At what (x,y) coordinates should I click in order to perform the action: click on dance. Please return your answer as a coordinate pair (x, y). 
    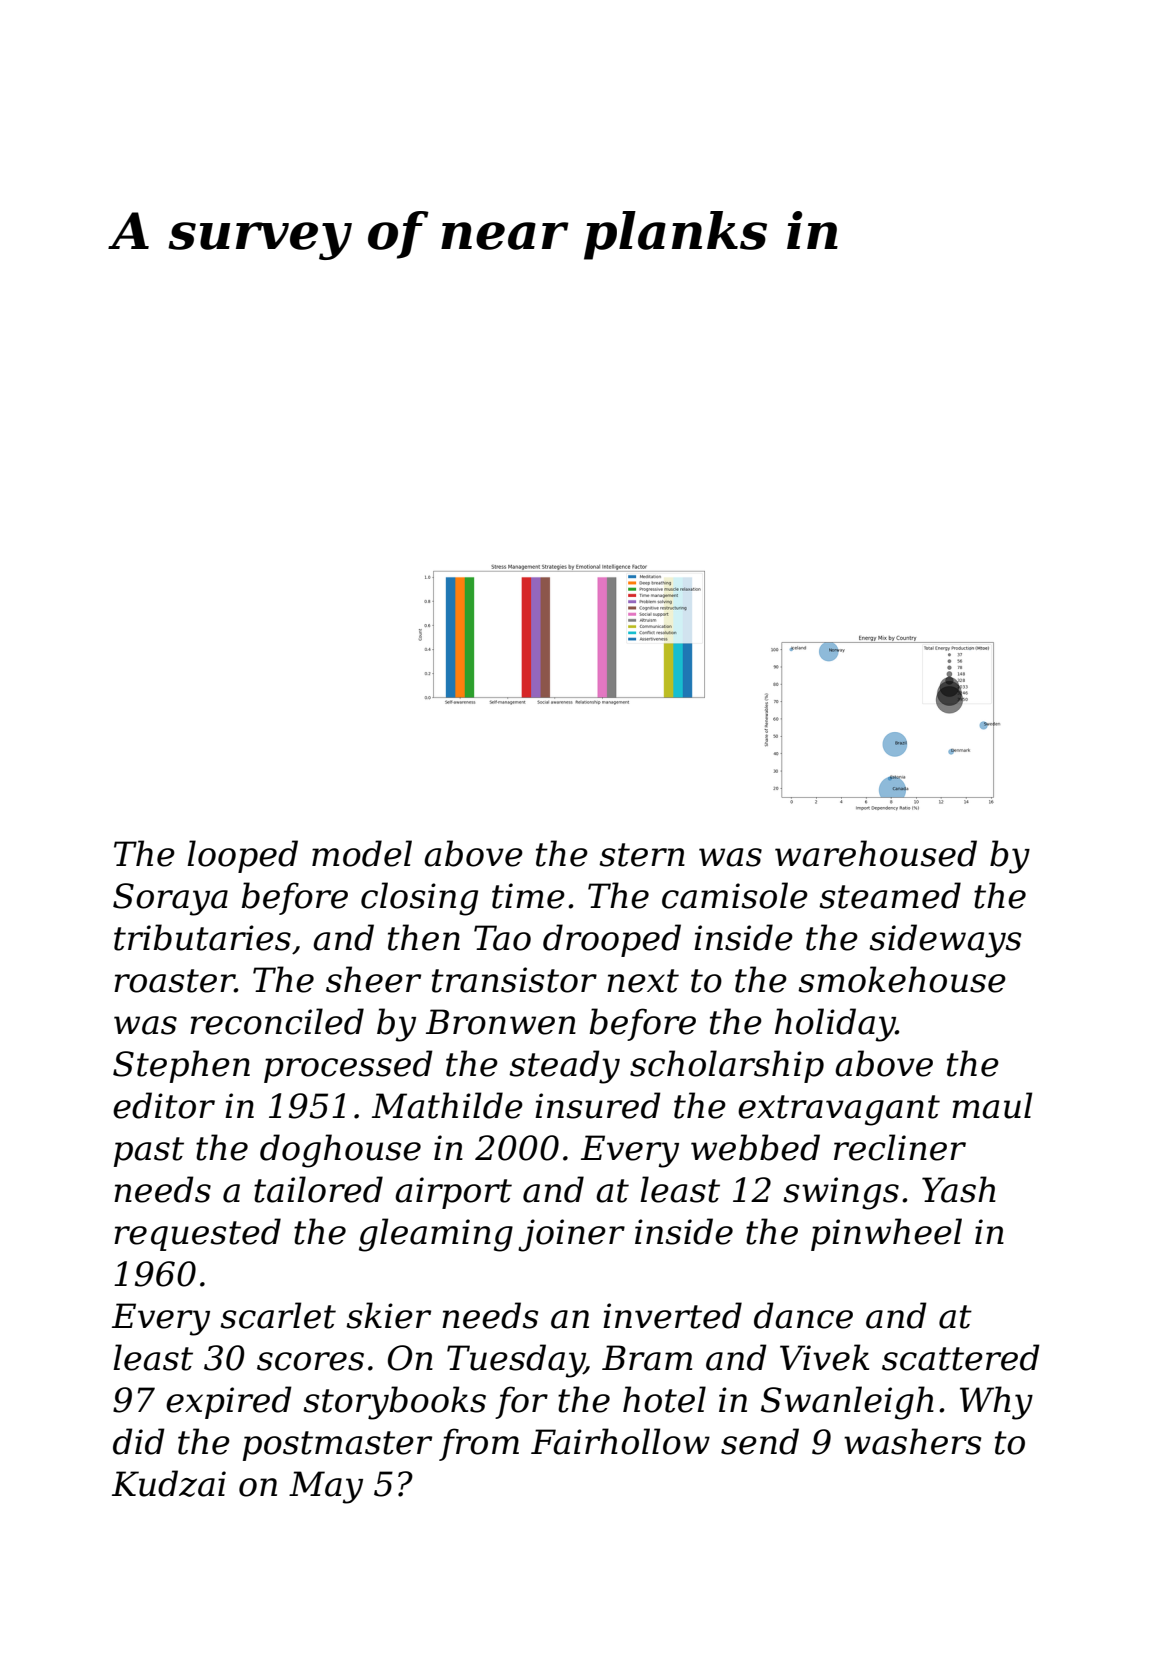
    Looking at the image, I should click on (803, 1315).
